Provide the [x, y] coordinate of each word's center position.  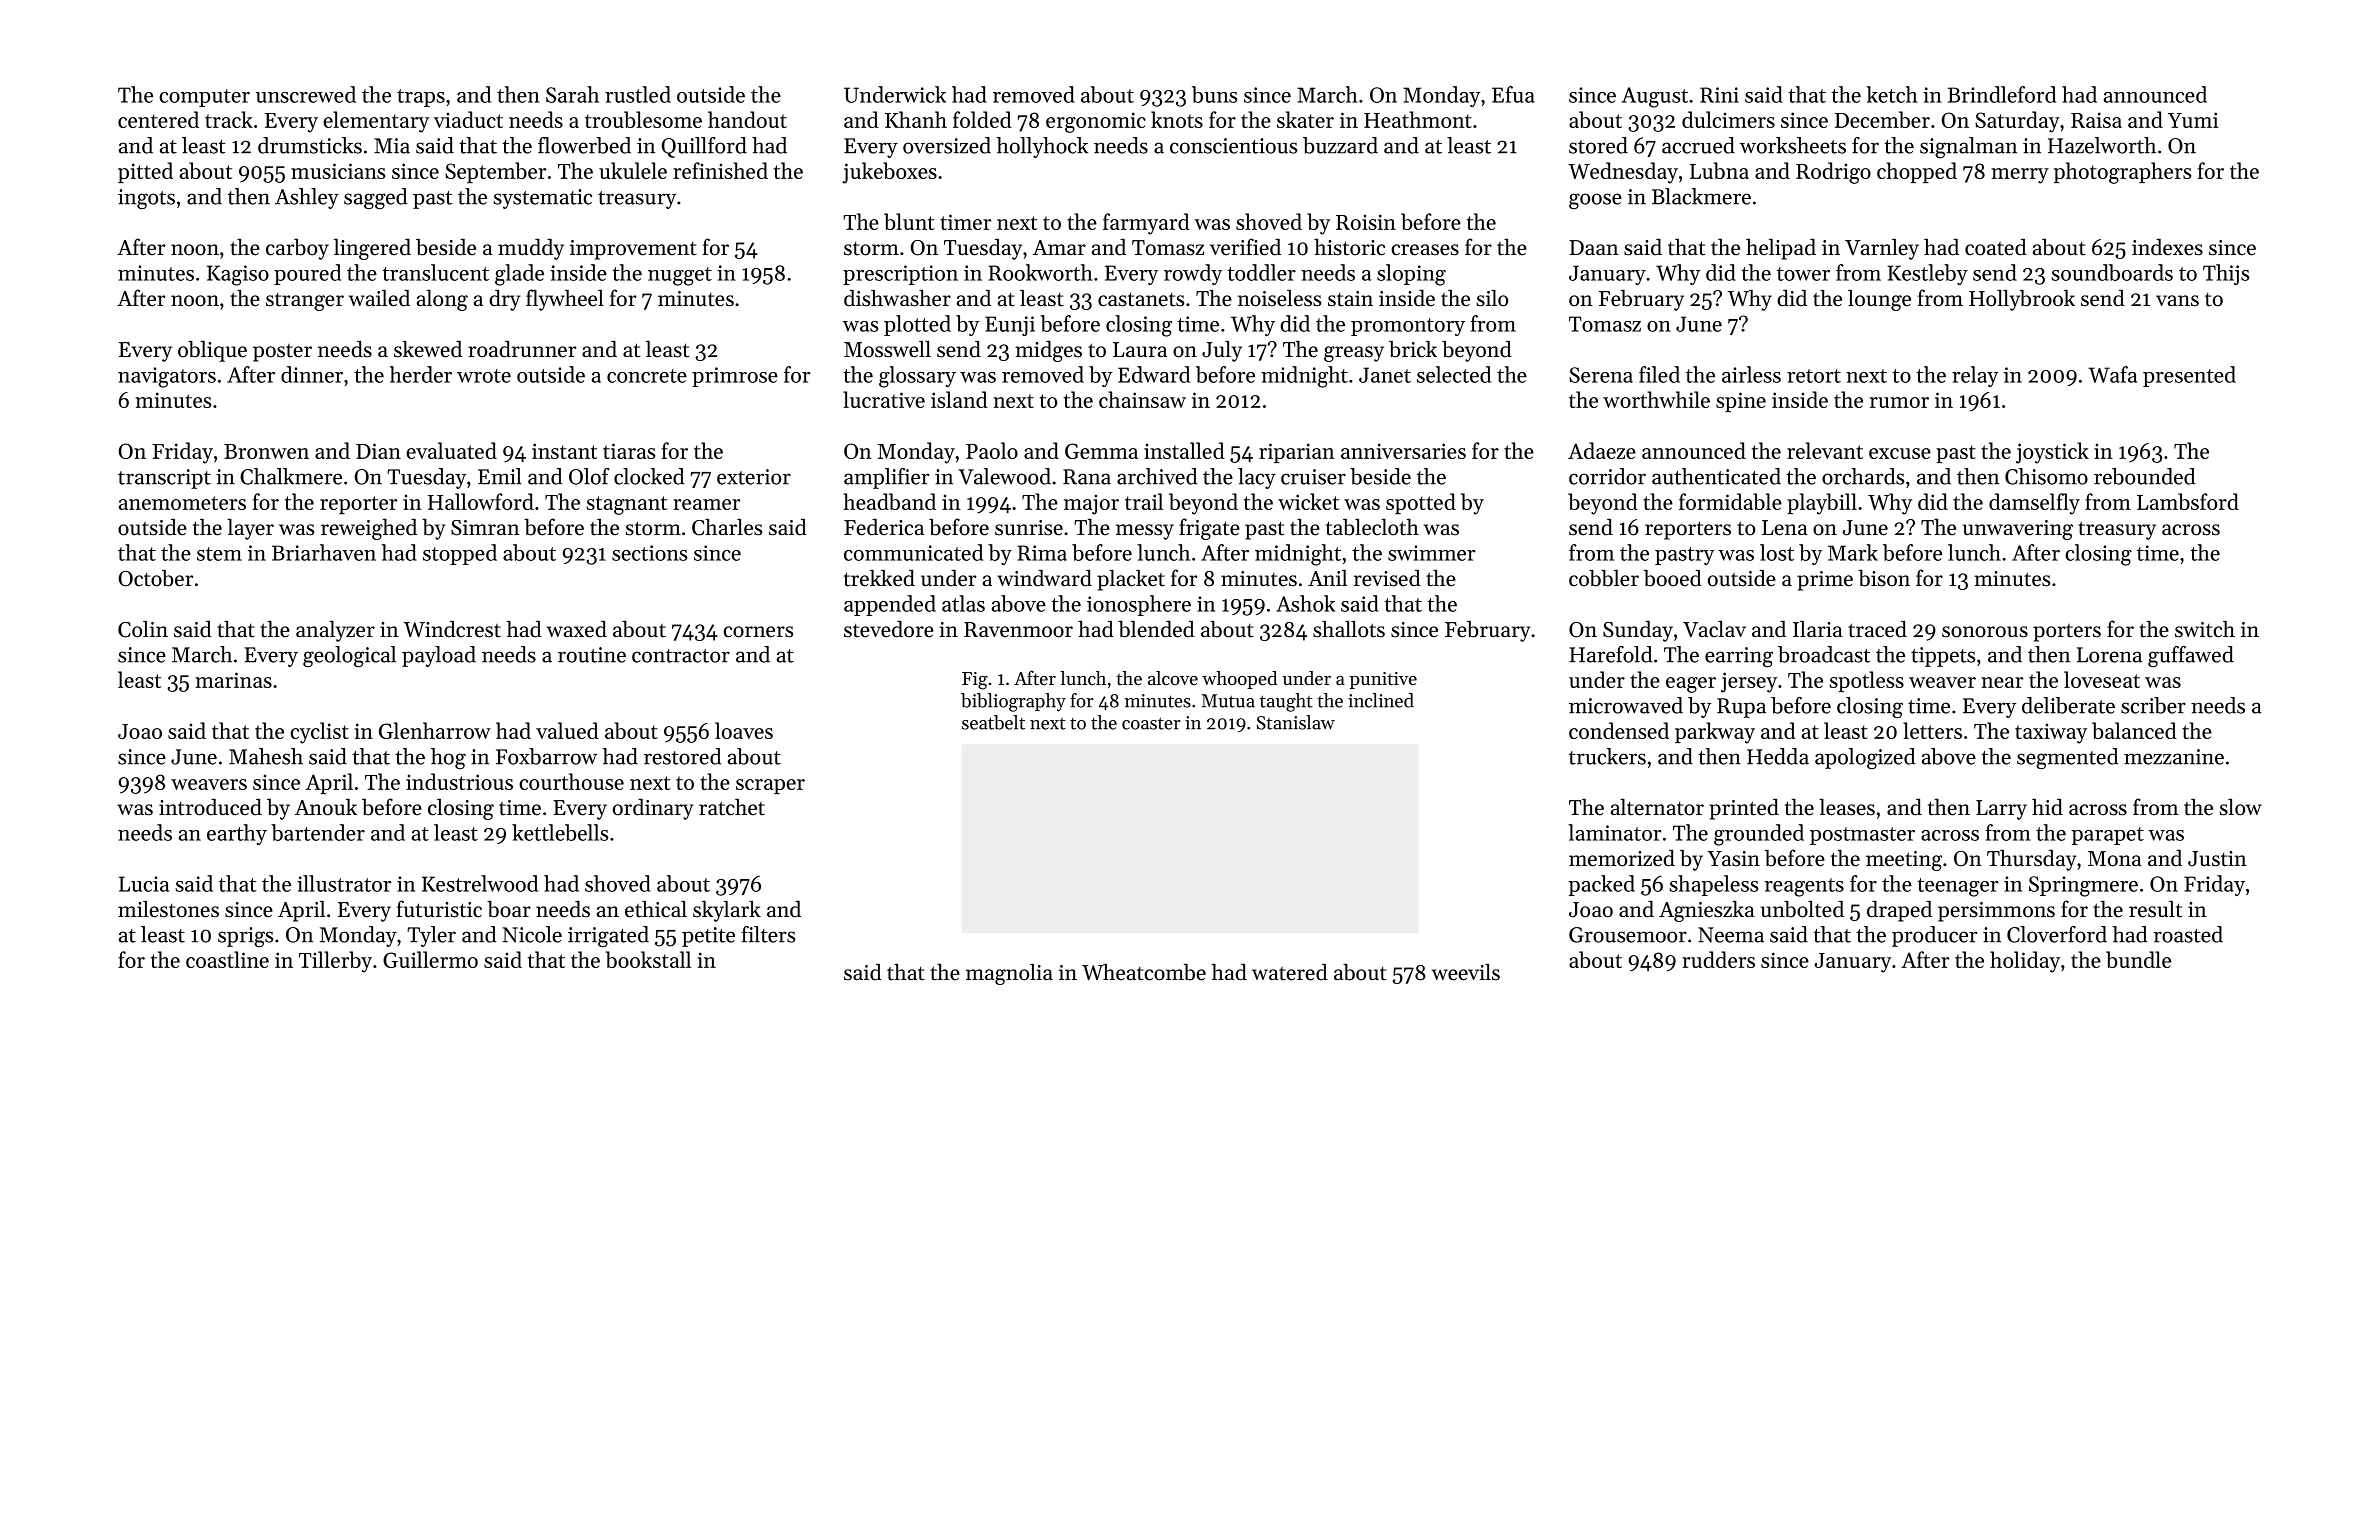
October [155, 578]
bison [1884, 578]
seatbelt [993, 722]
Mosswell [887, 349]
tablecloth [1372, 527]
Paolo [992, 450]
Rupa [1741, 708]
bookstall [648, 959]
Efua [1513, 94]
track [229, 119]
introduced [210, 807]
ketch [1892, 94]
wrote [484, 376]
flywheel [565, 300]
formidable [1730, 501]
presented [2189, 376]
